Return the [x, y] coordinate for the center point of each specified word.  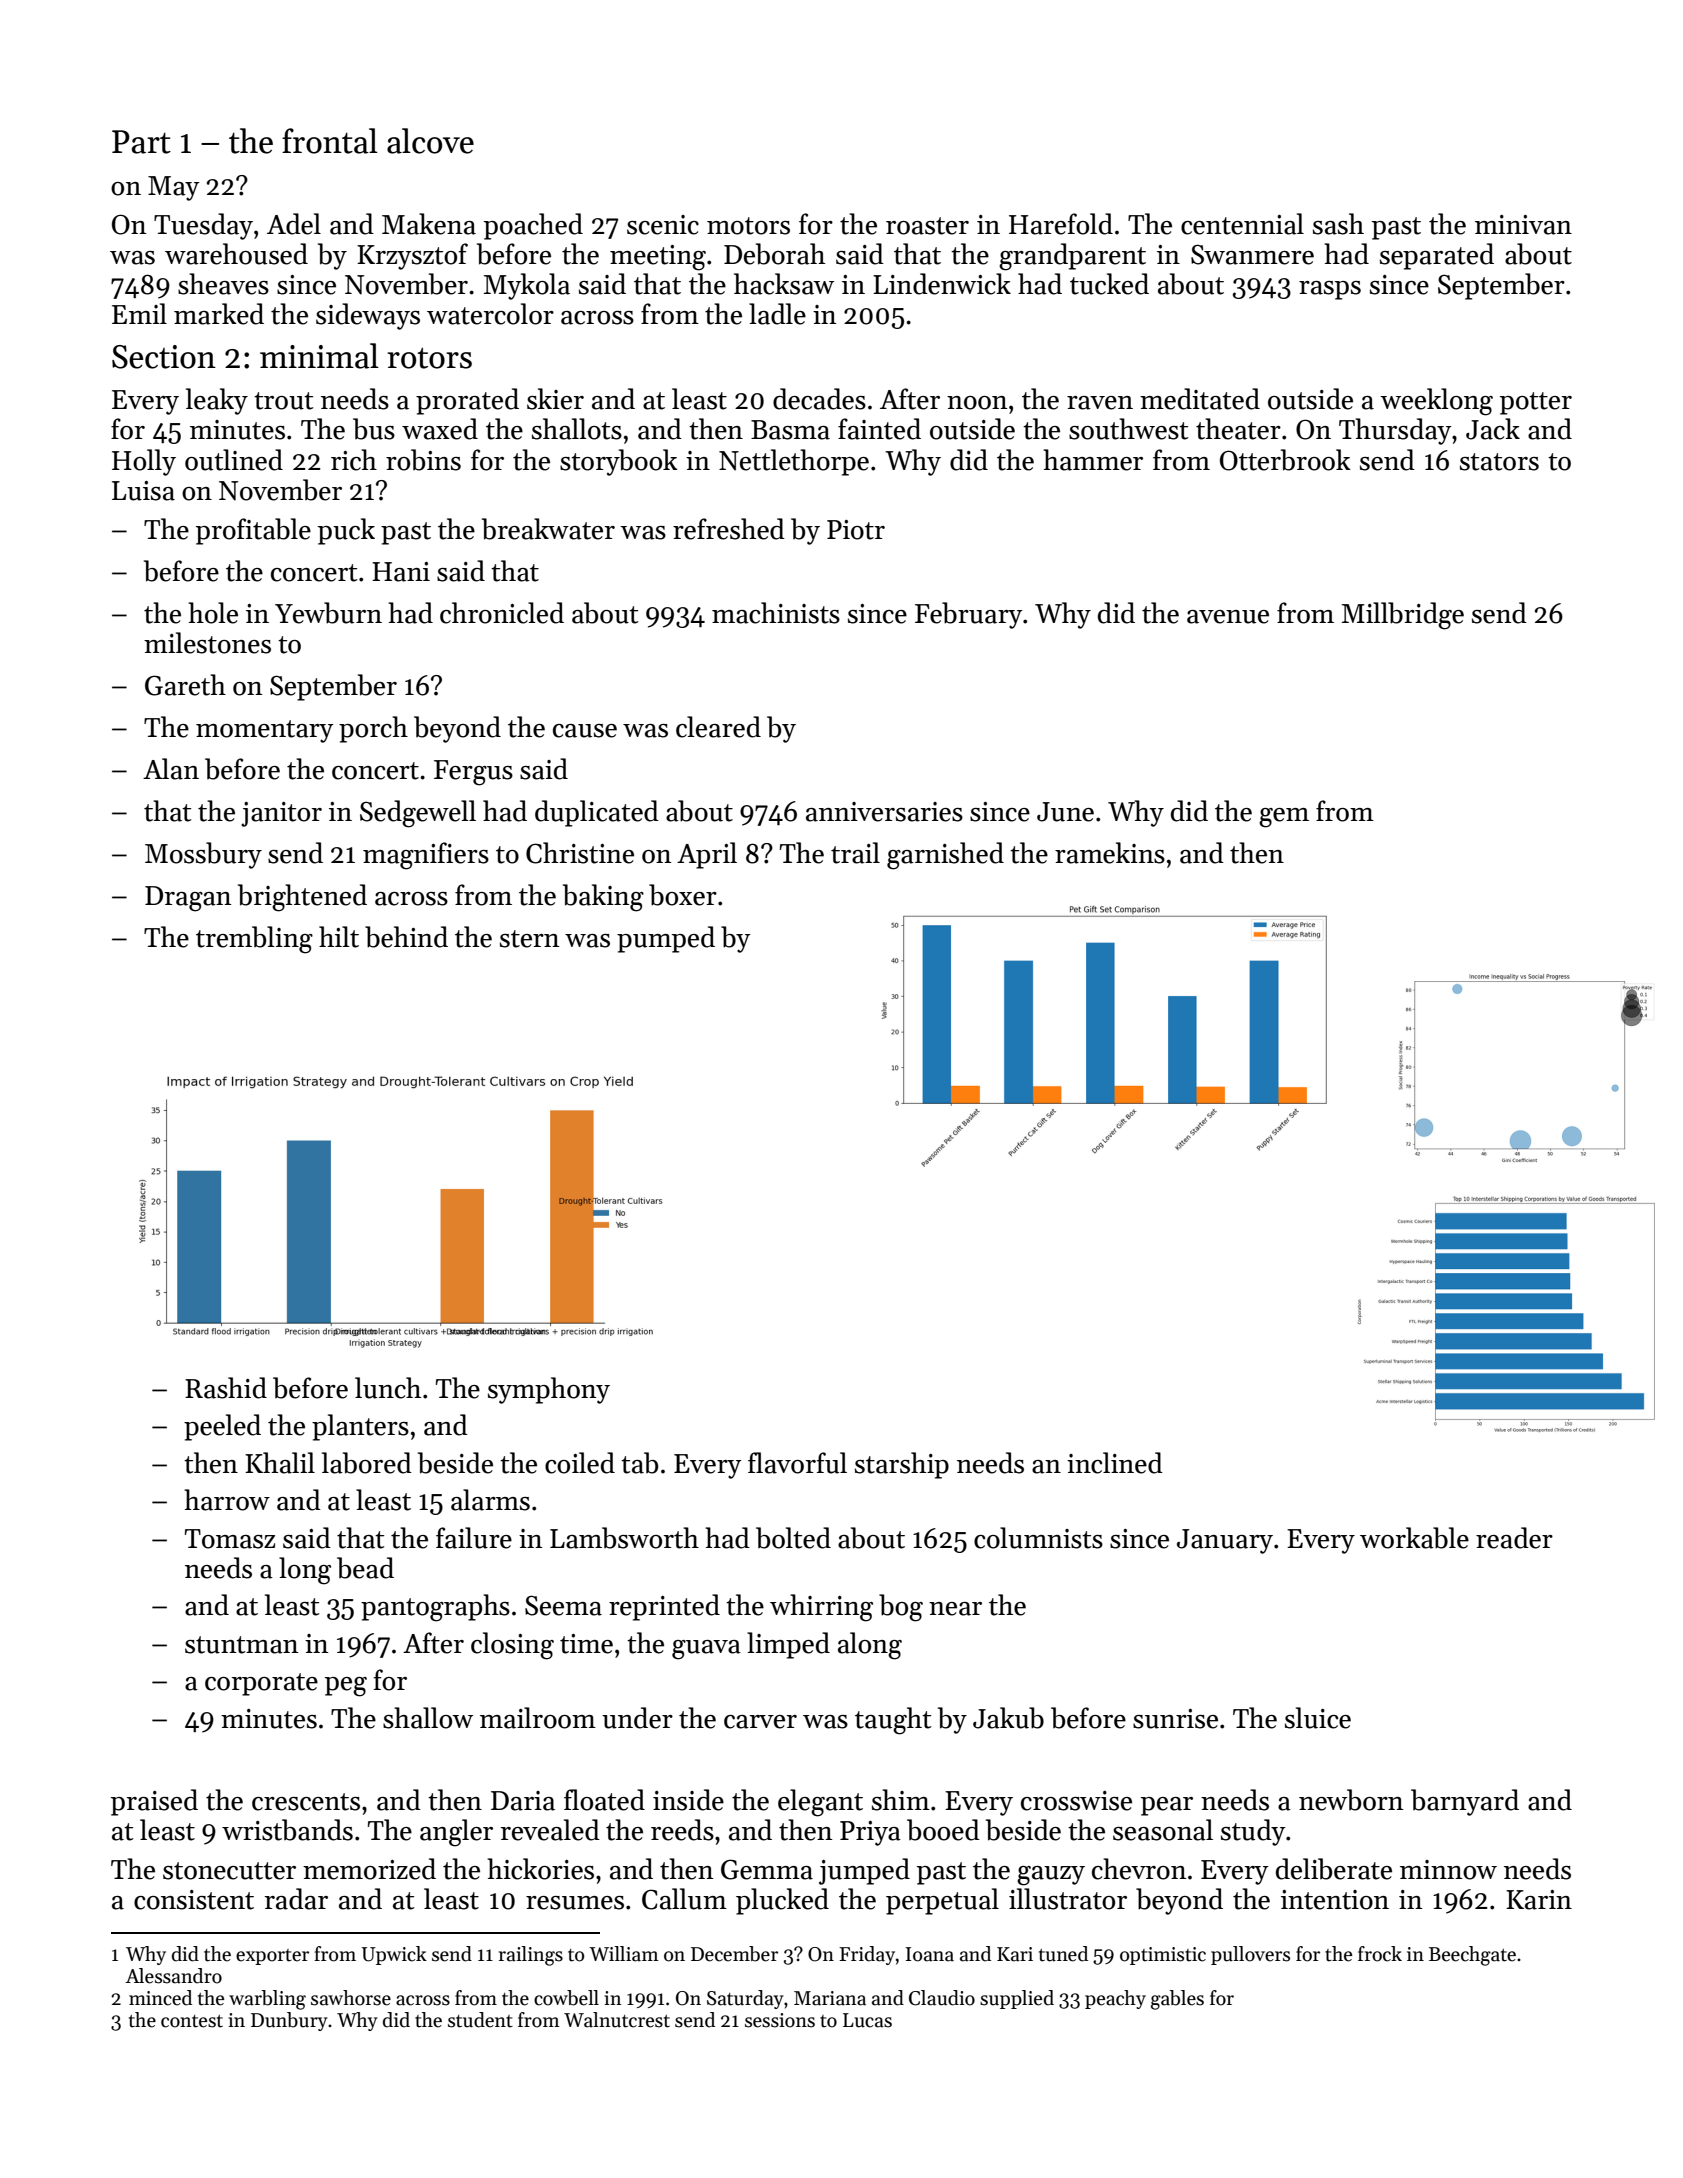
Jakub [1008, 1718]
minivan [1523, 225]
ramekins [1110, 853]
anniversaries [884, 812]
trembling [254, 940]
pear [1167, 1806]
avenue [1228, 617]
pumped [666, 939]
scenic [663, 225]
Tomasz [230, 1539]
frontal [330, 141]
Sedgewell [418, 814]
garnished [945, 856]
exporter [272, 1957]
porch [373, 729]
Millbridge [1403, 616]
